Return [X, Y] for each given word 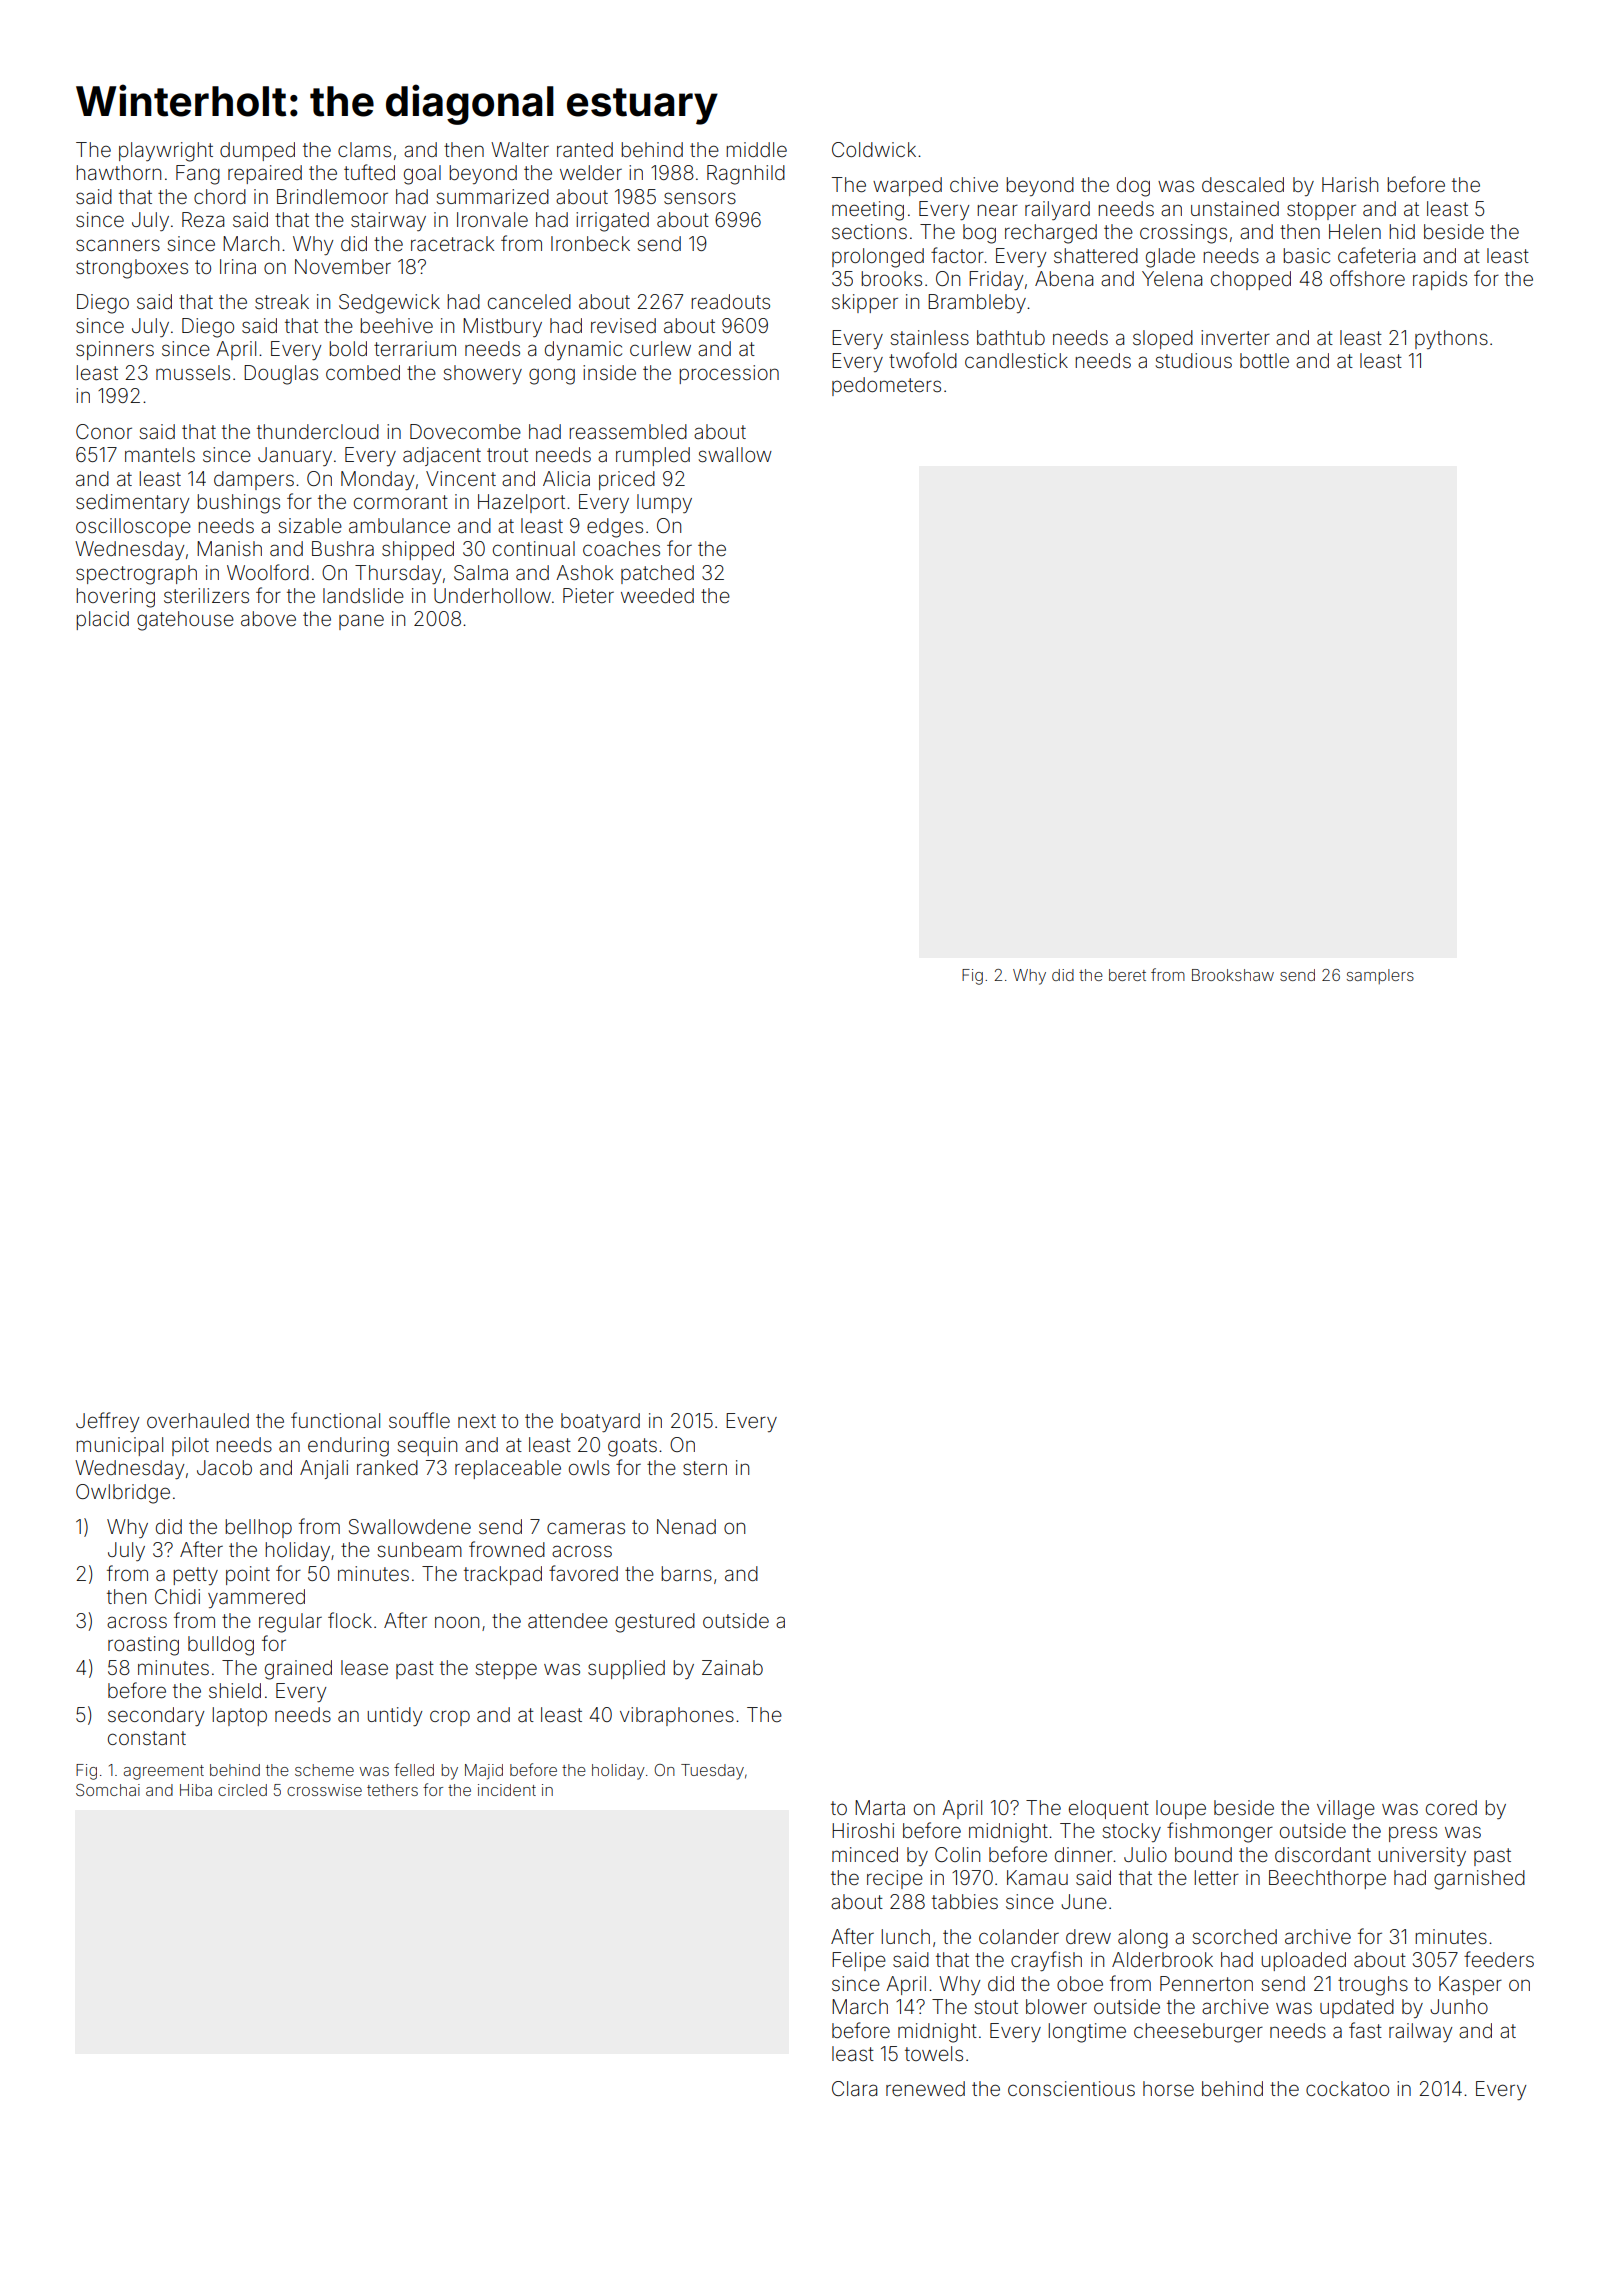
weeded [657, 595]
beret [1127, 975]
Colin [957, 1854]
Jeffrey [107, 1422]
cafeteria [1376, 255]
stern [705, 1468]
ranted [585, 149]
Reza [203, 219]
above [268, 618]
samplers [1380, 976]
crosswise [324, 1790]
